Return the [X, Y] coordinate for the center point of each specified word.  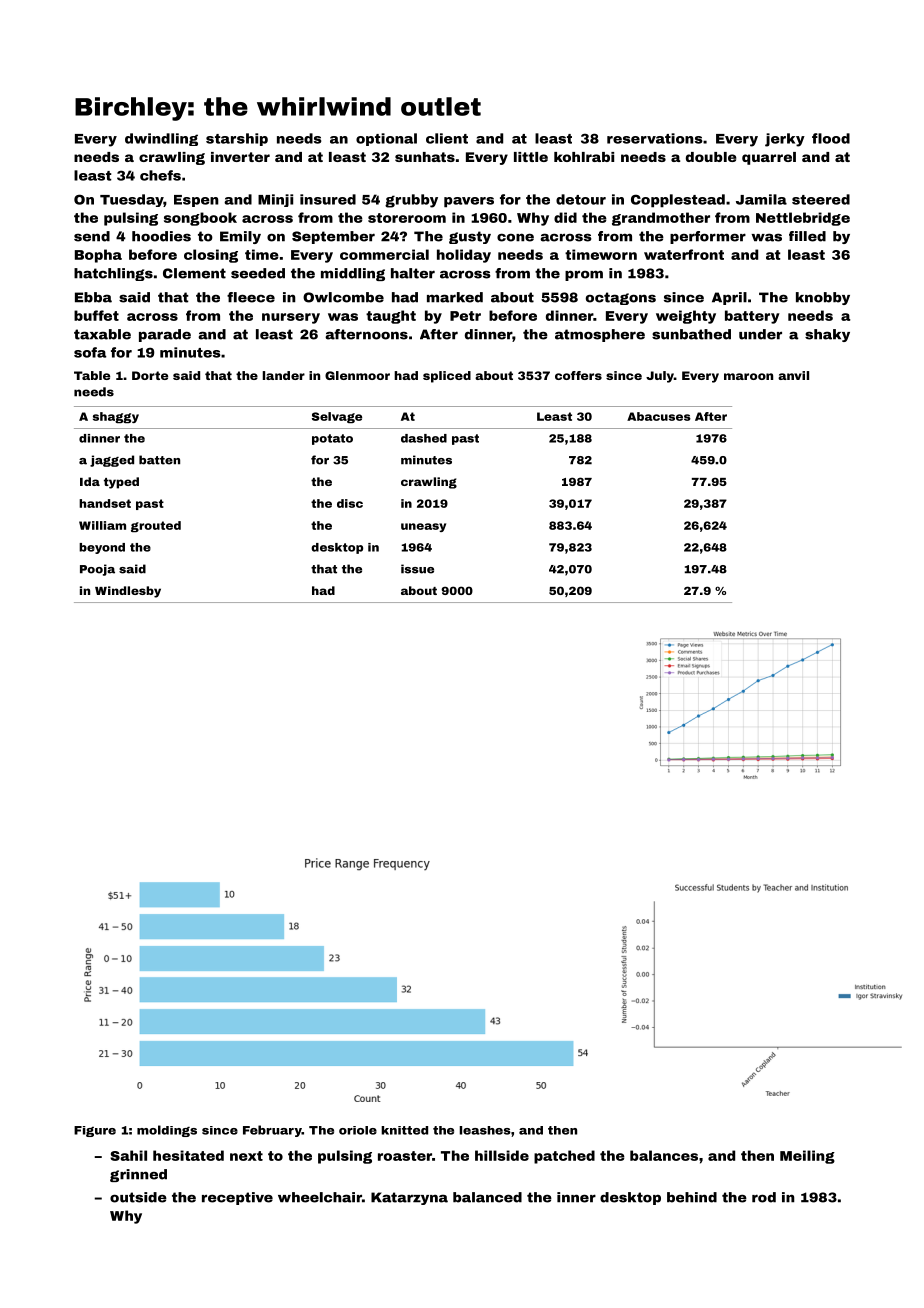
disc [350, 503]
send [92, 236]
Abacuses [659, 416]
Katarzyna [409, 1198]
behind [692, 1197]
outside [138, 1197]
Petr [465, 316]
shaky [827, 335]
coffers [578, 375]
